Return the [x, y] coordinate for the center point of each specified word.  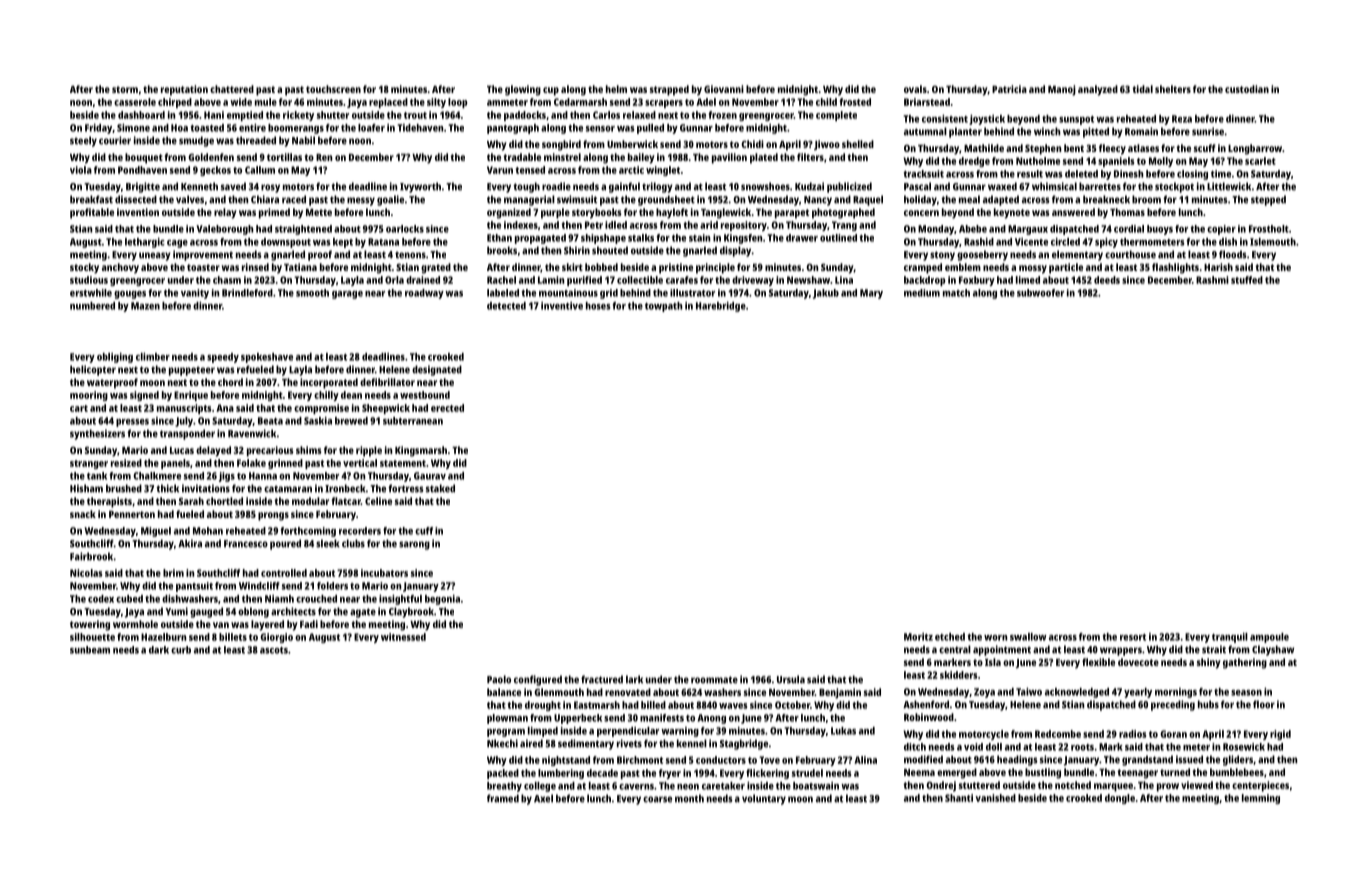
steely [83, 141]
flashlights [1175, 268]
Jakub [826, 294]
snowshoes [765, 186]
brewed [351, 421]
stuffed [1247, 280]
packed [503, 774]
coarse [657, 799]
